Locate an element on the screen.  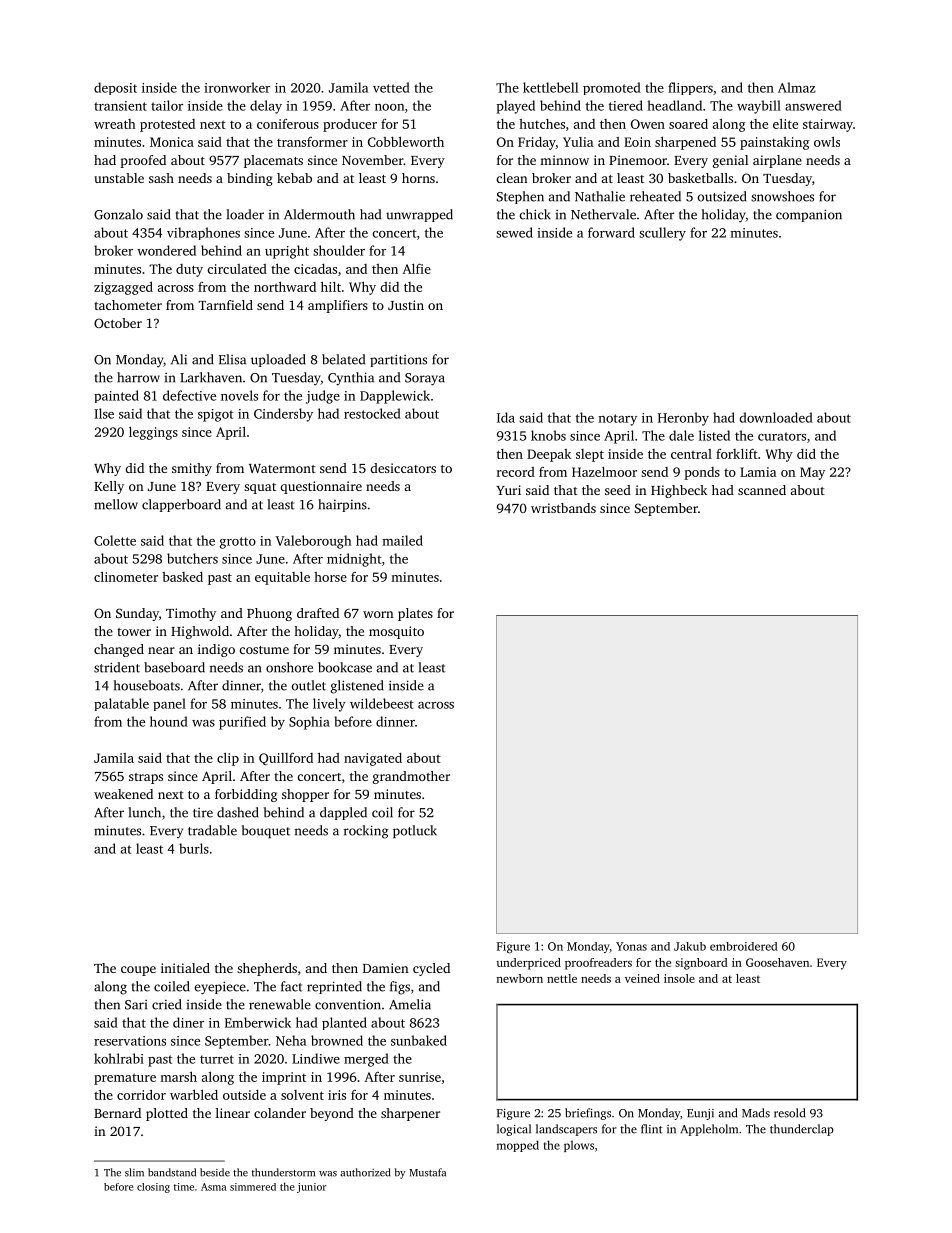
deposit is located at coordinates (115, 88).
